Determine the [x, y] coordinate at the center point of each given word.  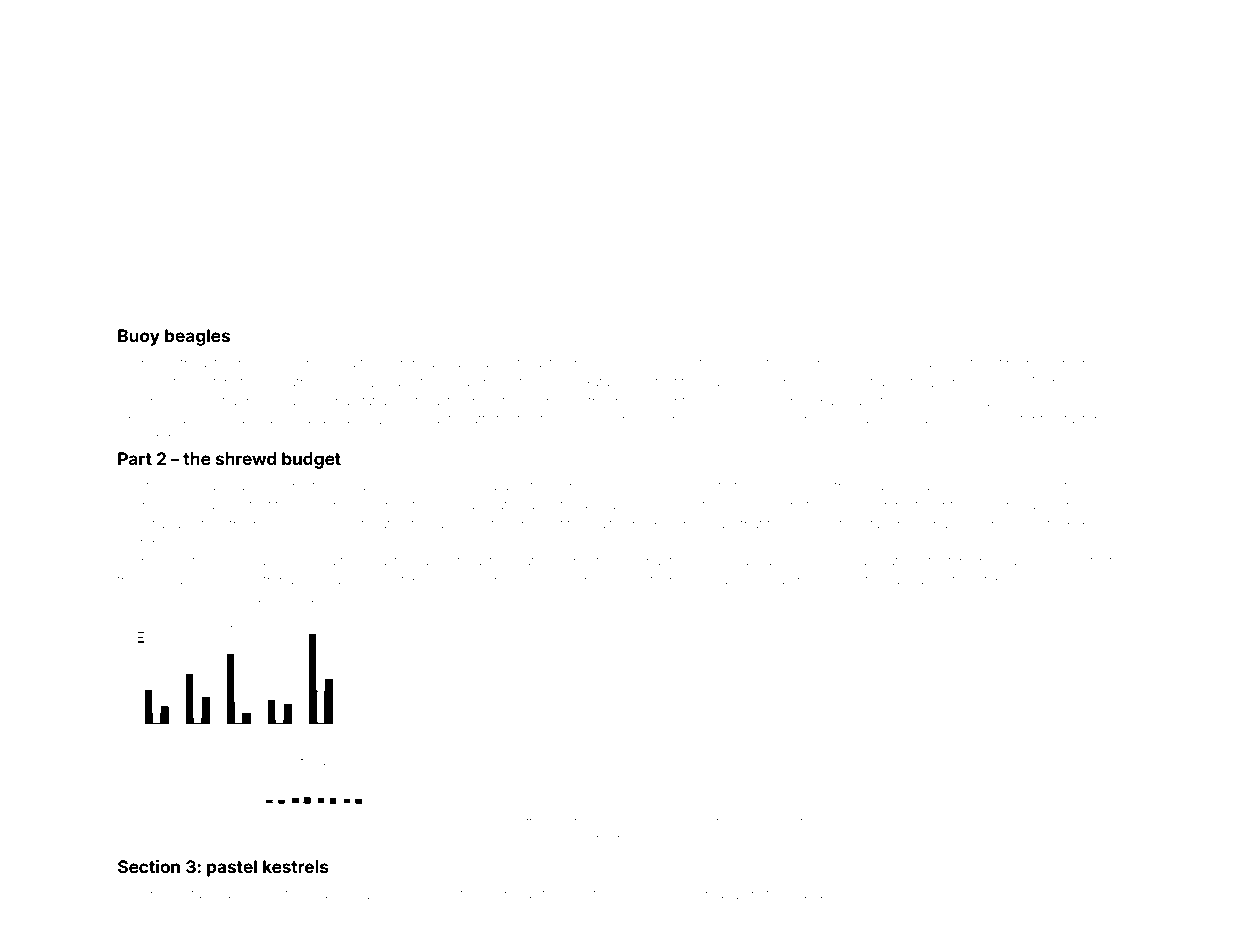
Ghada [802, 893]
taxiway [214, 896]
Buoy [139, 337]
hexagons [604, 365]
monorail [510, 894]
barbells [941, 363]
